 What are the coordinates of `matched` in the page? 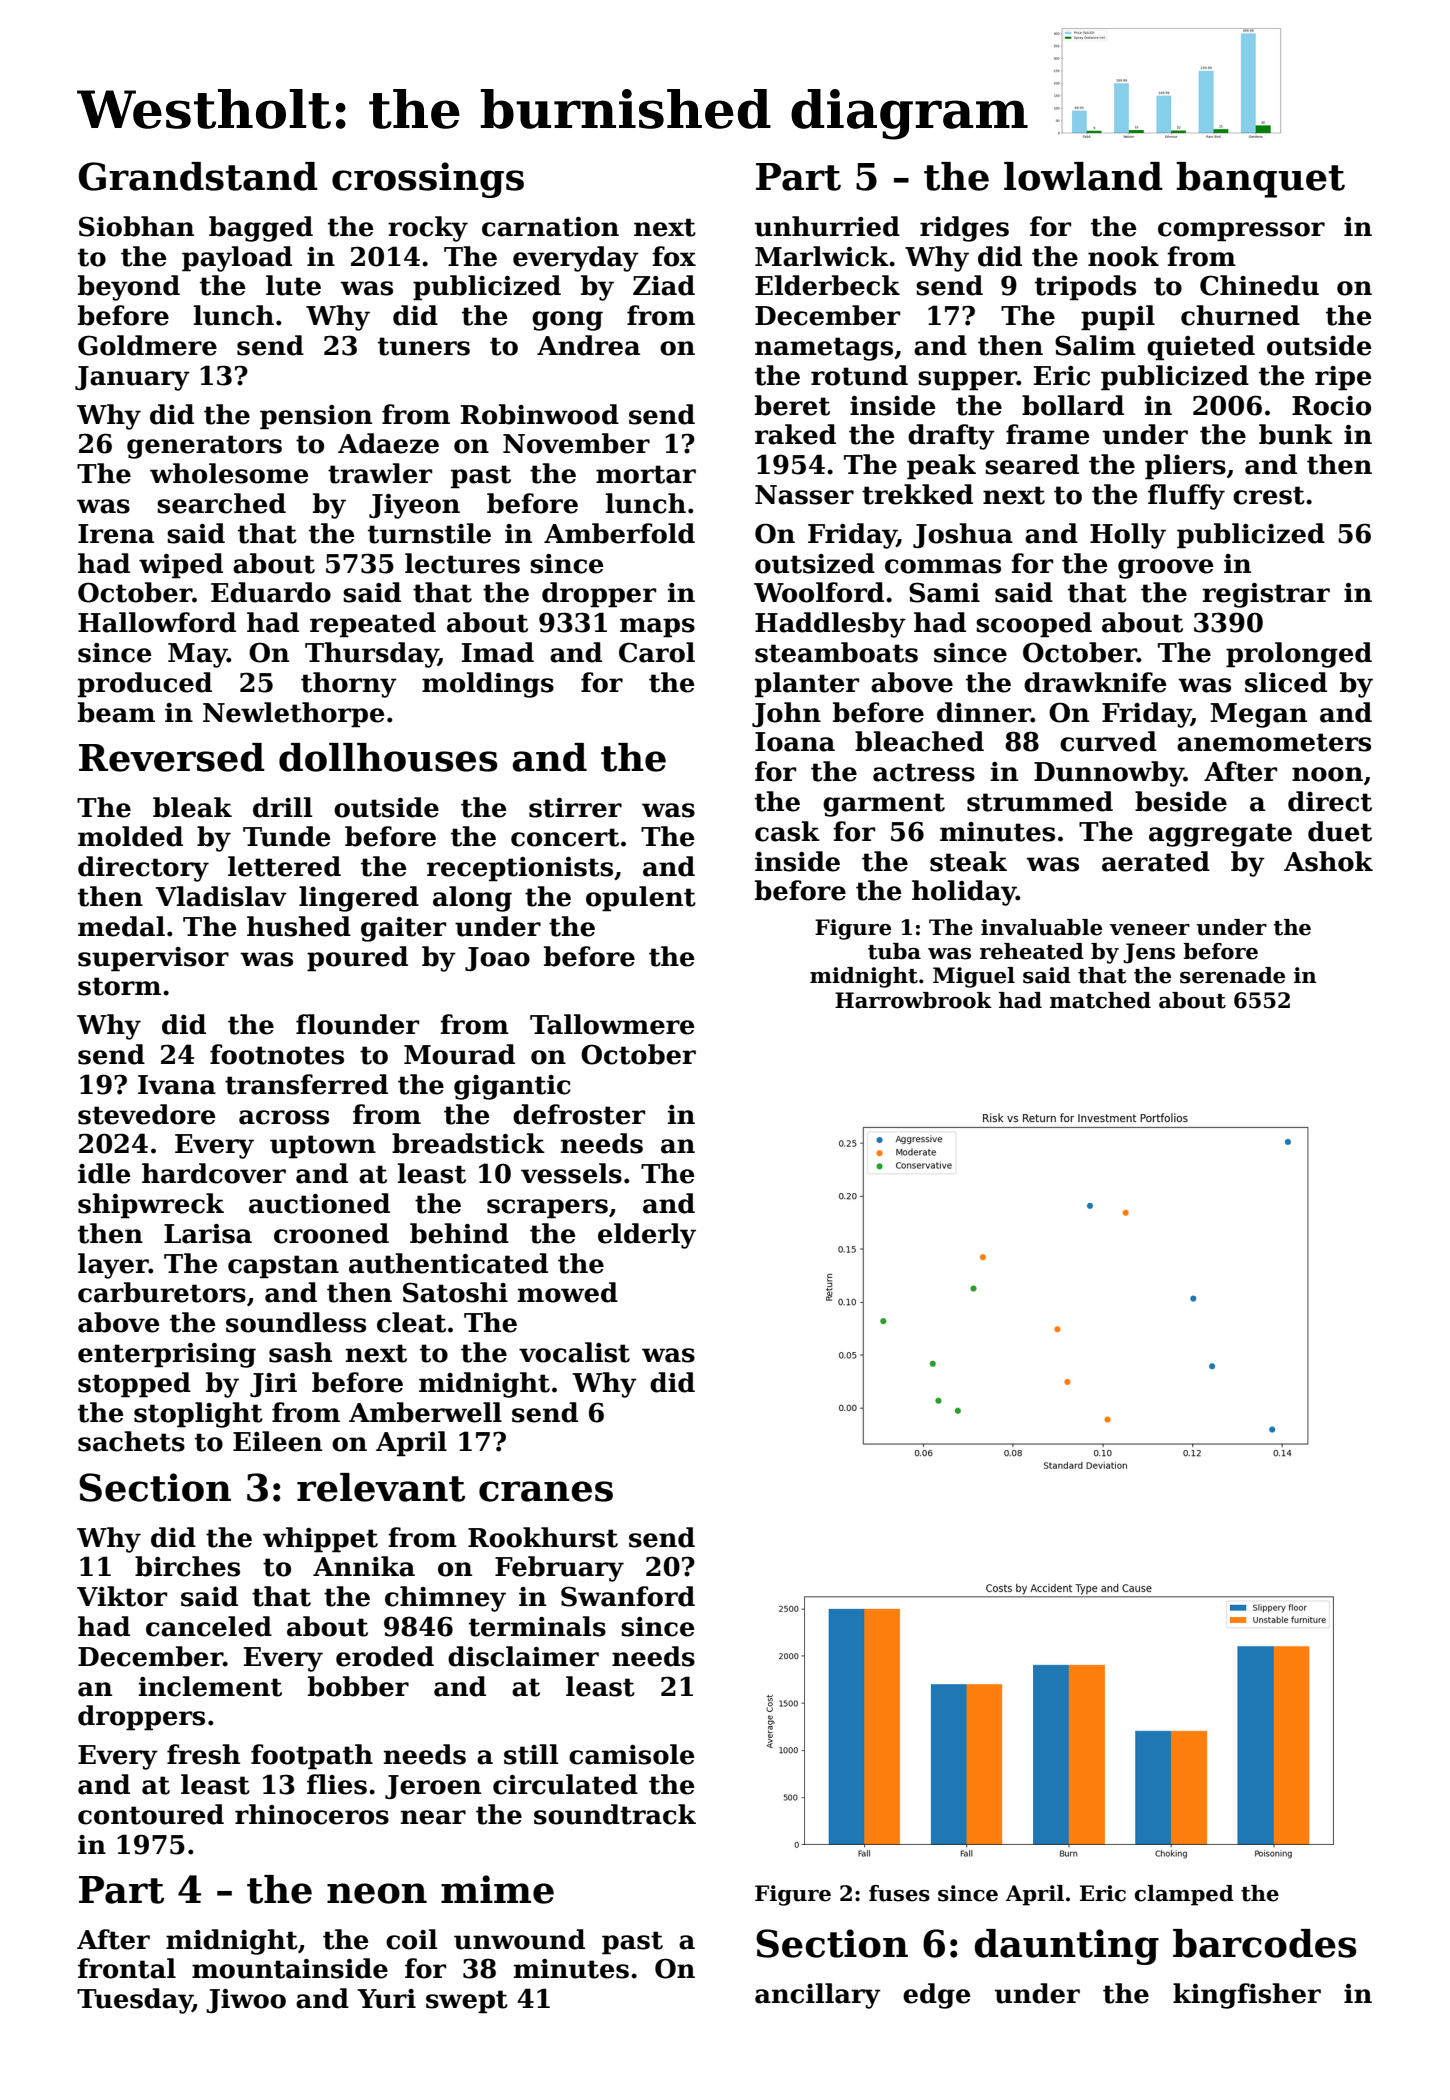 It's located at (1100, 1000).
